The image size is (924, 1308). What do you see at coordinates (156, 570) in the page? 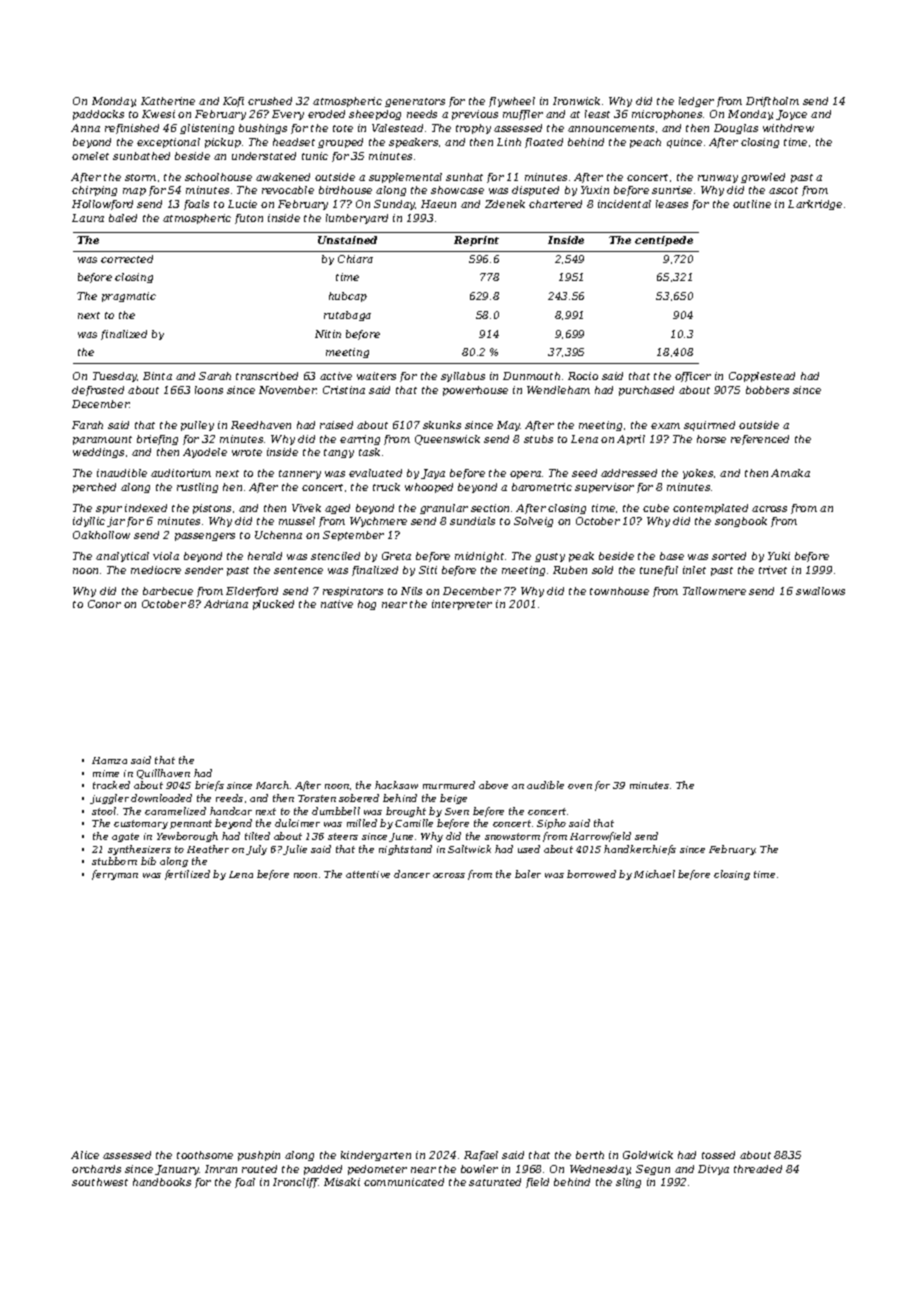
I see `mediocre` at bounding box center [156, 570].
